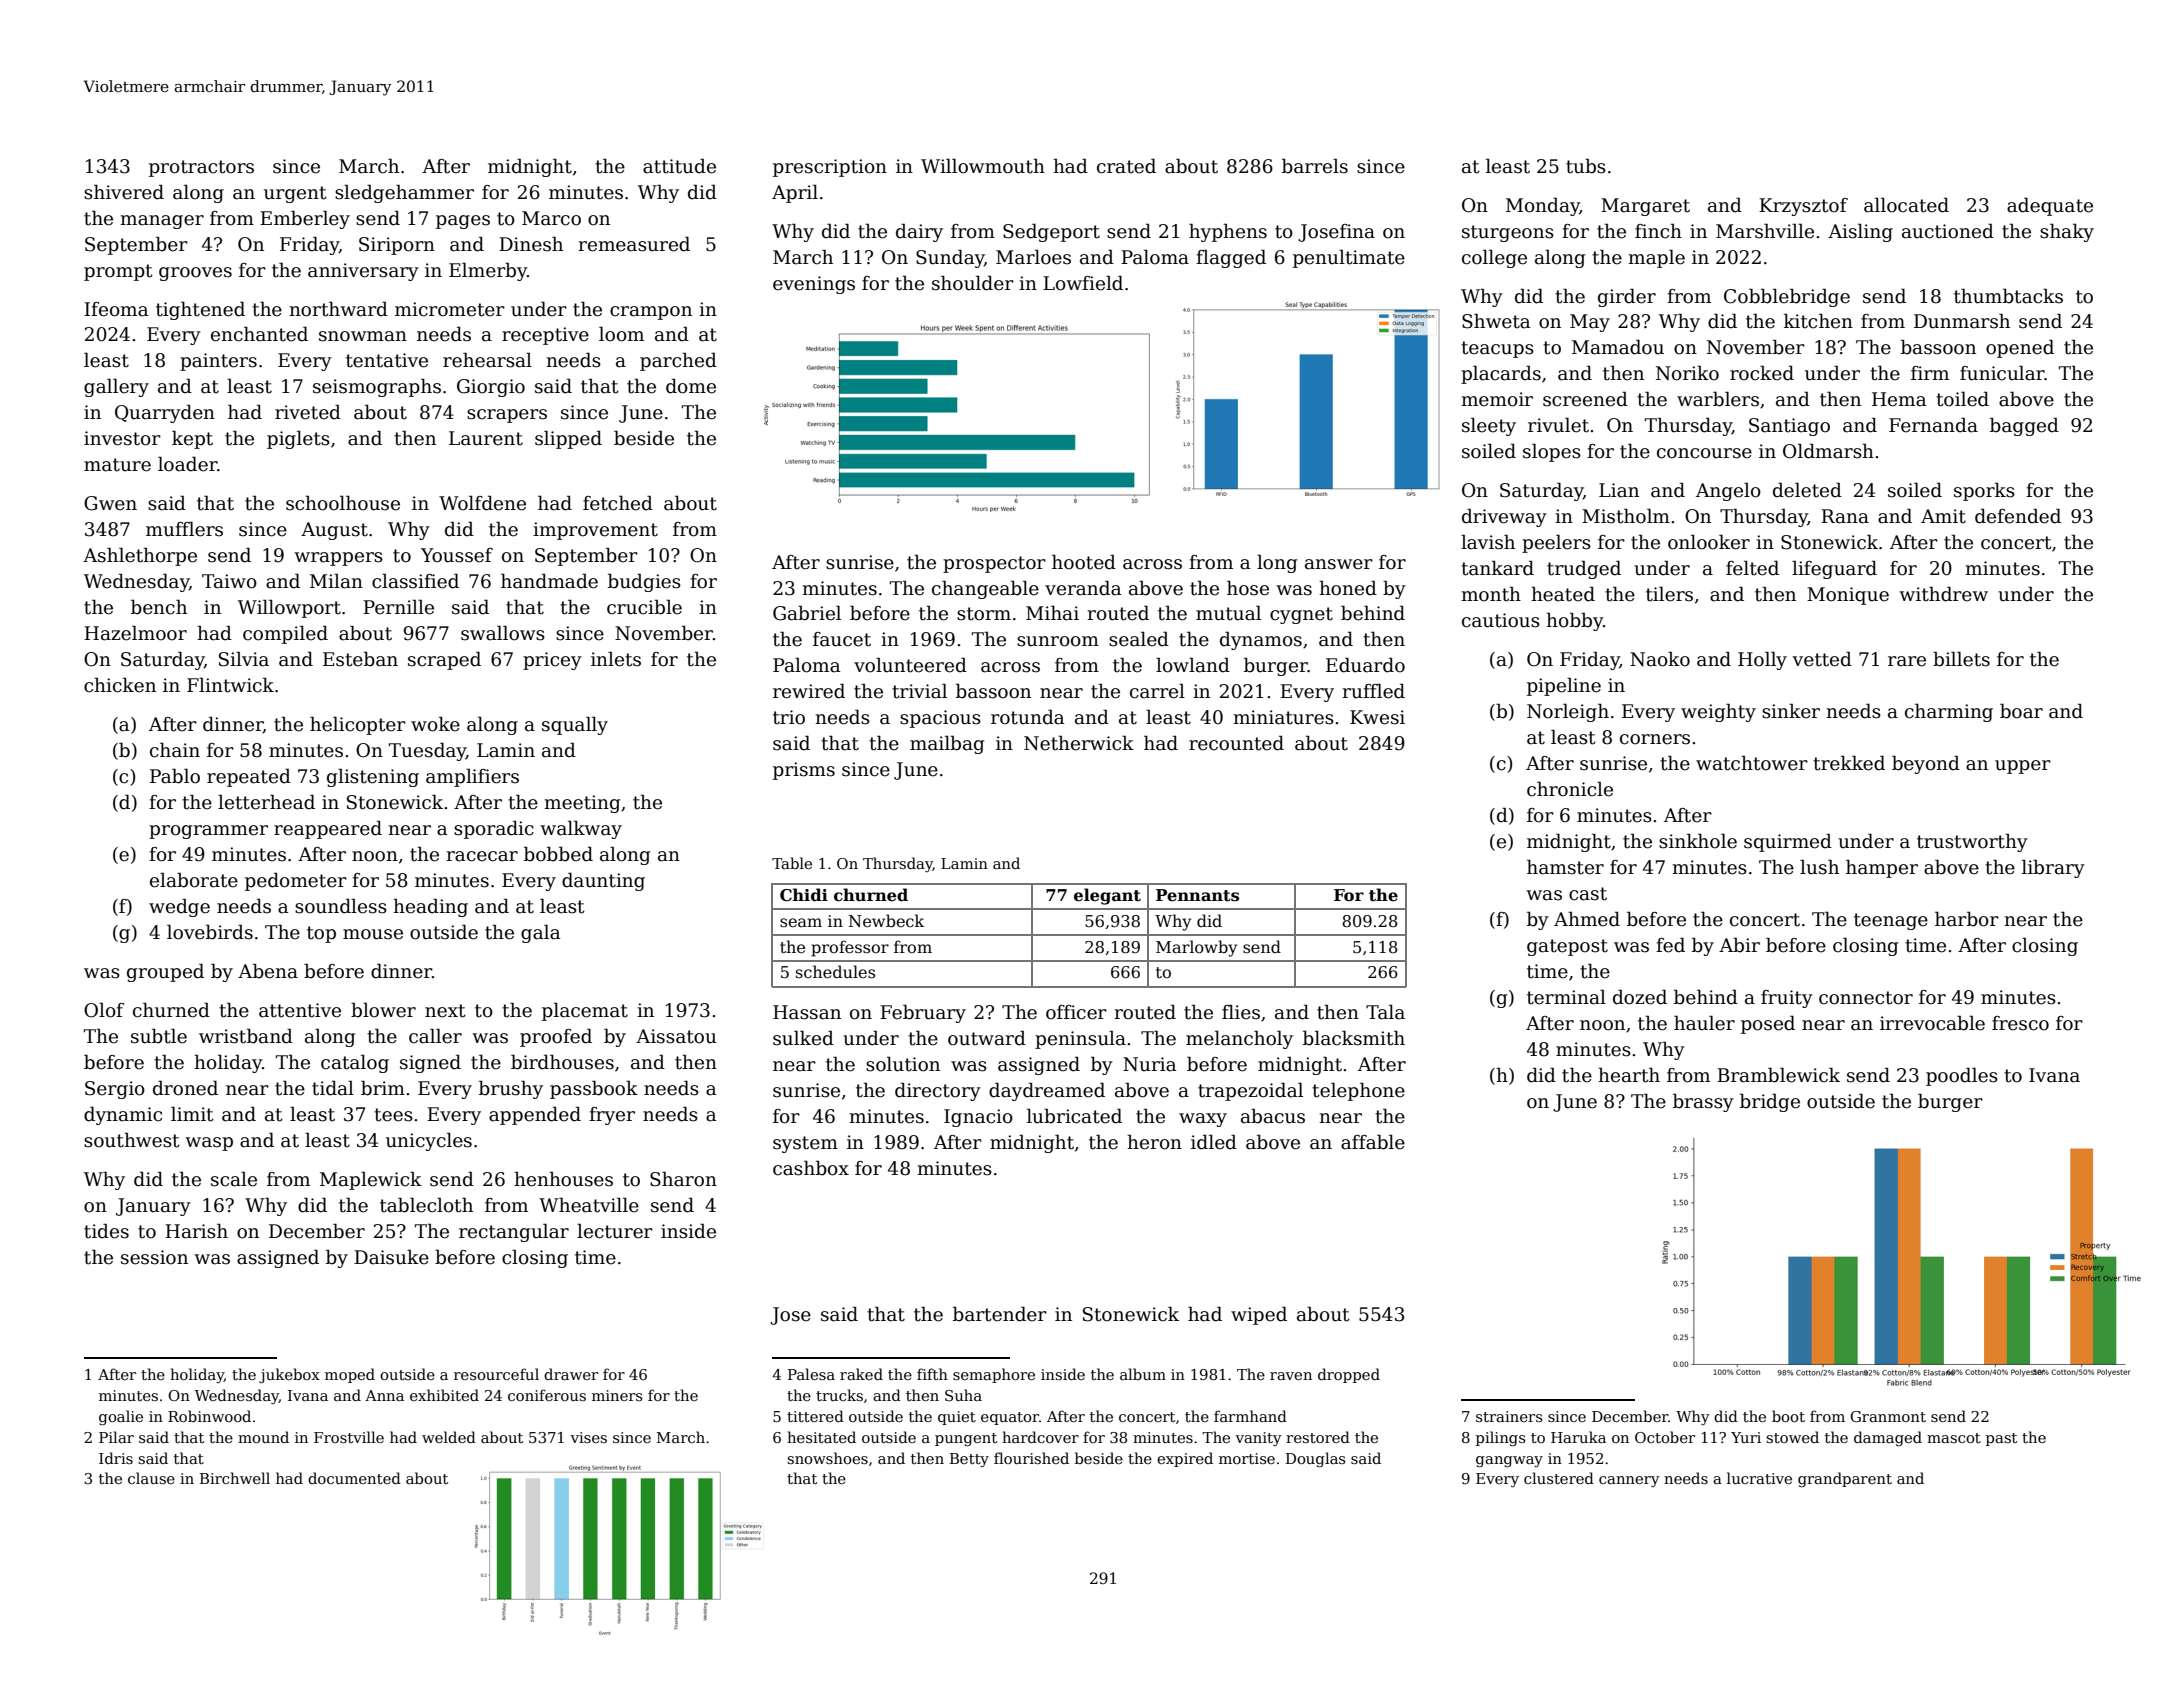  Describe the element at coordinates (298, 439) in the screenshot. I see `piglets` at that location.
